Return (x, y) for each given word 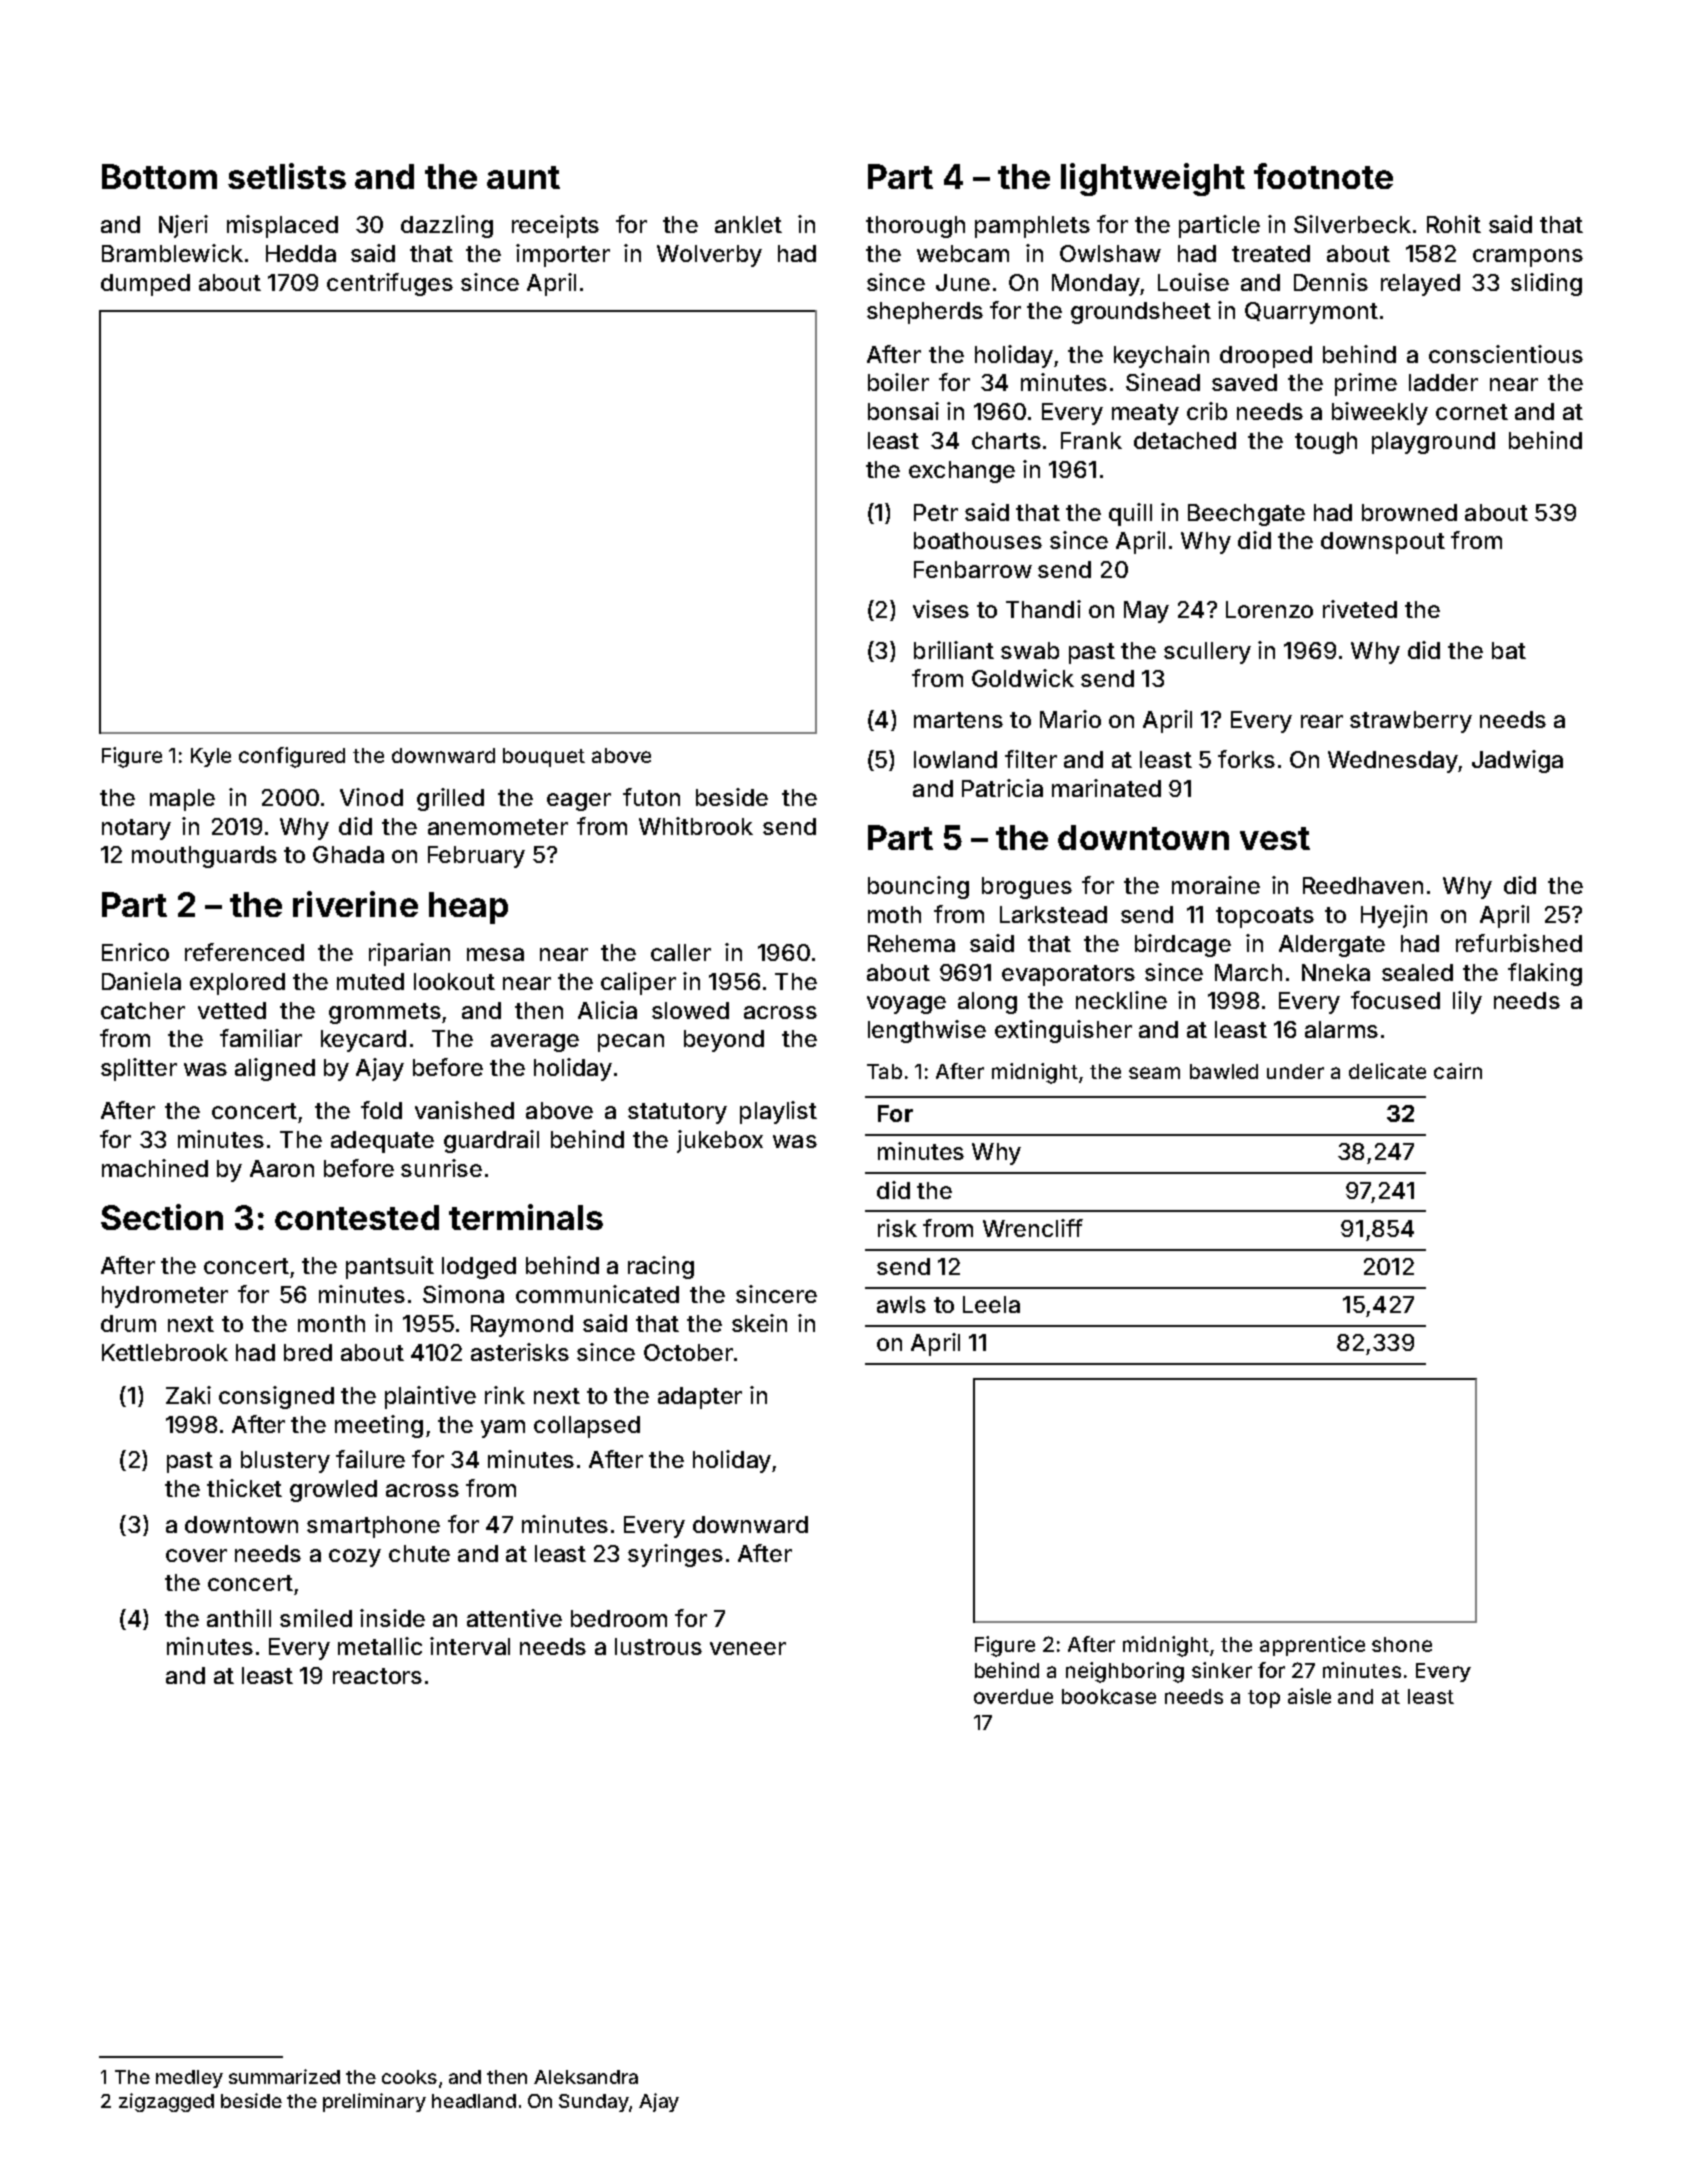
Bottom (159, 176)
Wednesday (1393, 762)
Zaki (188, 1395)
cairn (1458, 1071)
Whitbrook (696, 826)
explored (237, 984)
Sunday (594, 2103)
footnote (1323, 176)
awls (901, 1304)
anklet (748, 224)
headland (474, 2101)
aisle (1309, 1696)
